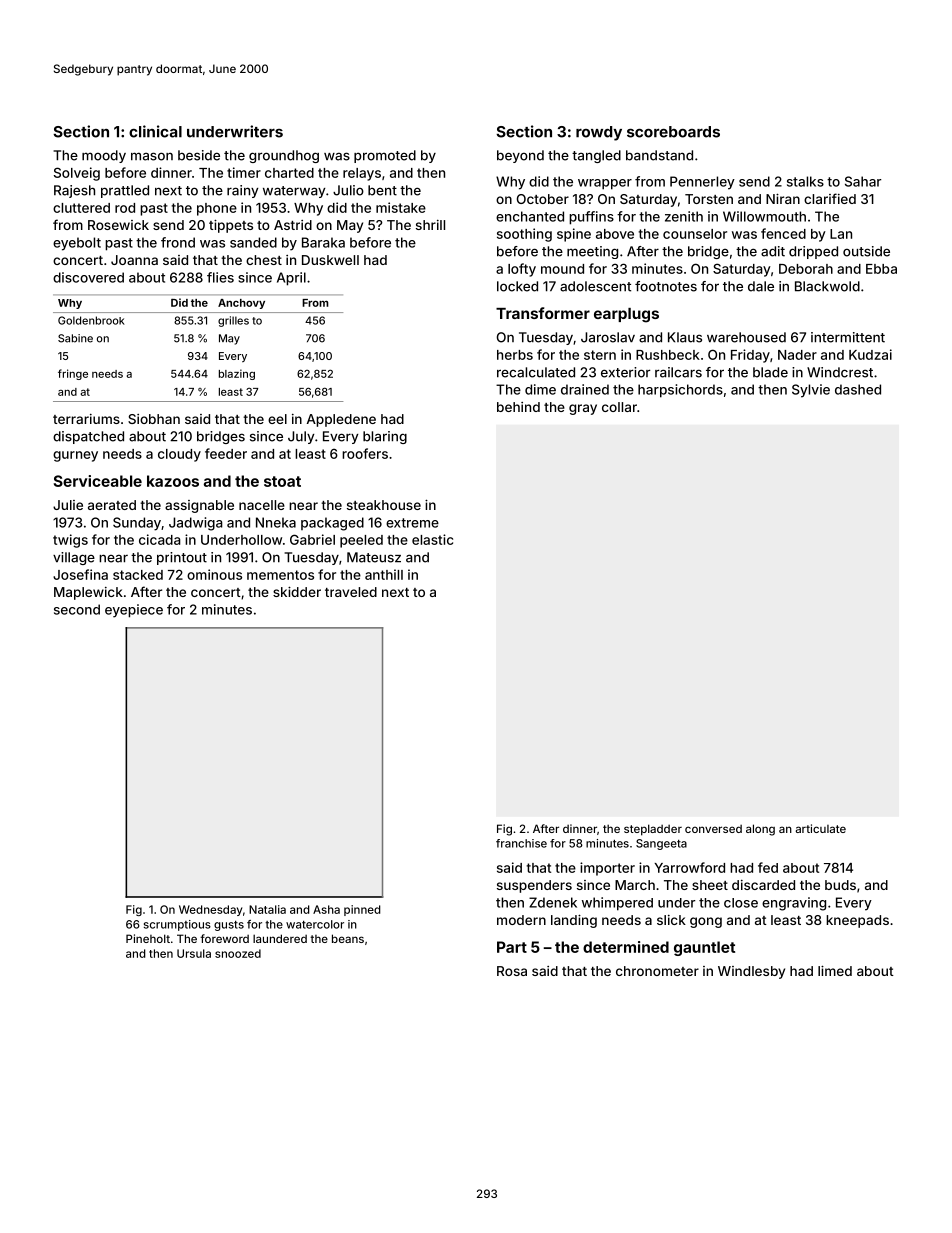 This document has height=1233, width=952. Describe the element at coordinates (351, 592) in the document. I see `traveled` at that location.
